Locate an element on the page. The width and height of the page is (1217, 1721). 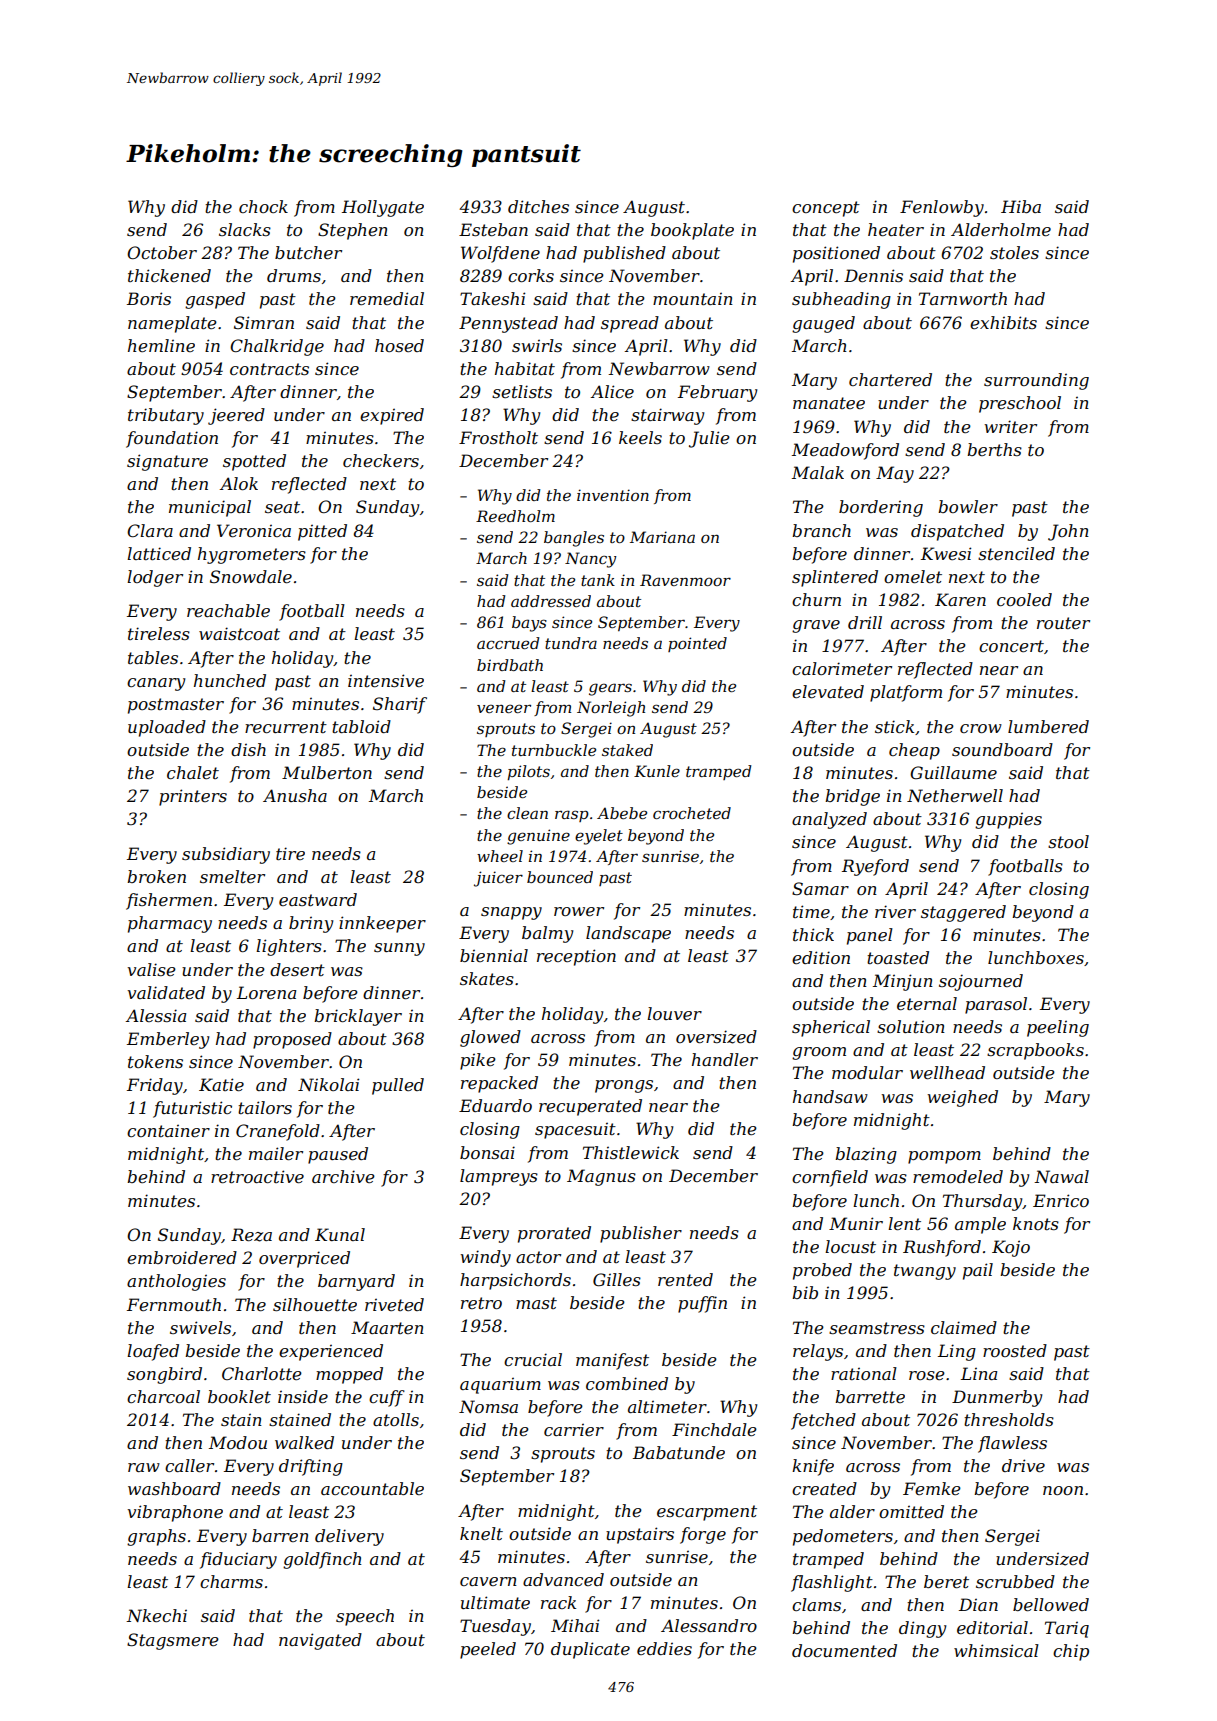
jeered is located at coordinates (236, 416).
